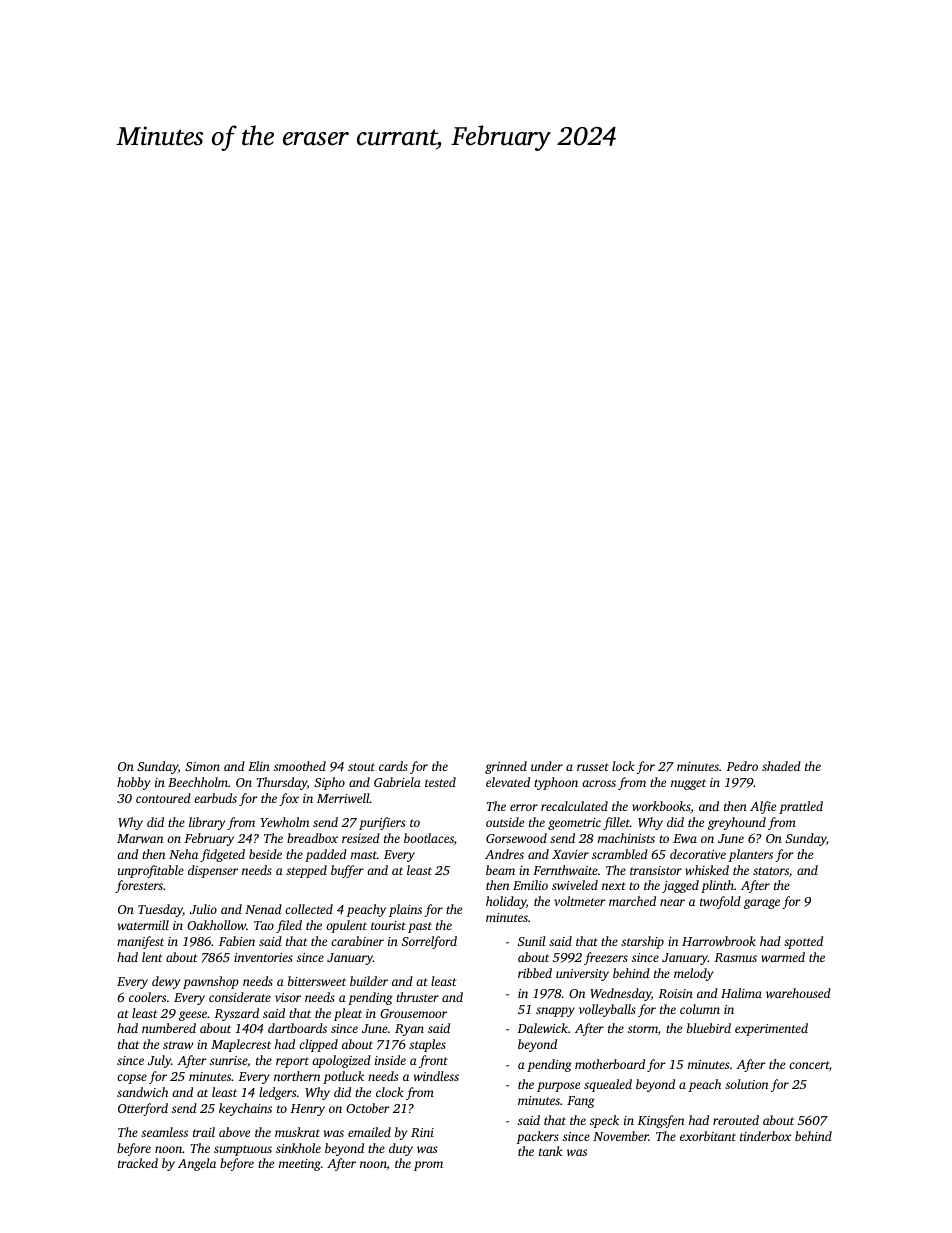  Describe the element at coordinates (417, 997) in the image. I see `thruster` at that location.
